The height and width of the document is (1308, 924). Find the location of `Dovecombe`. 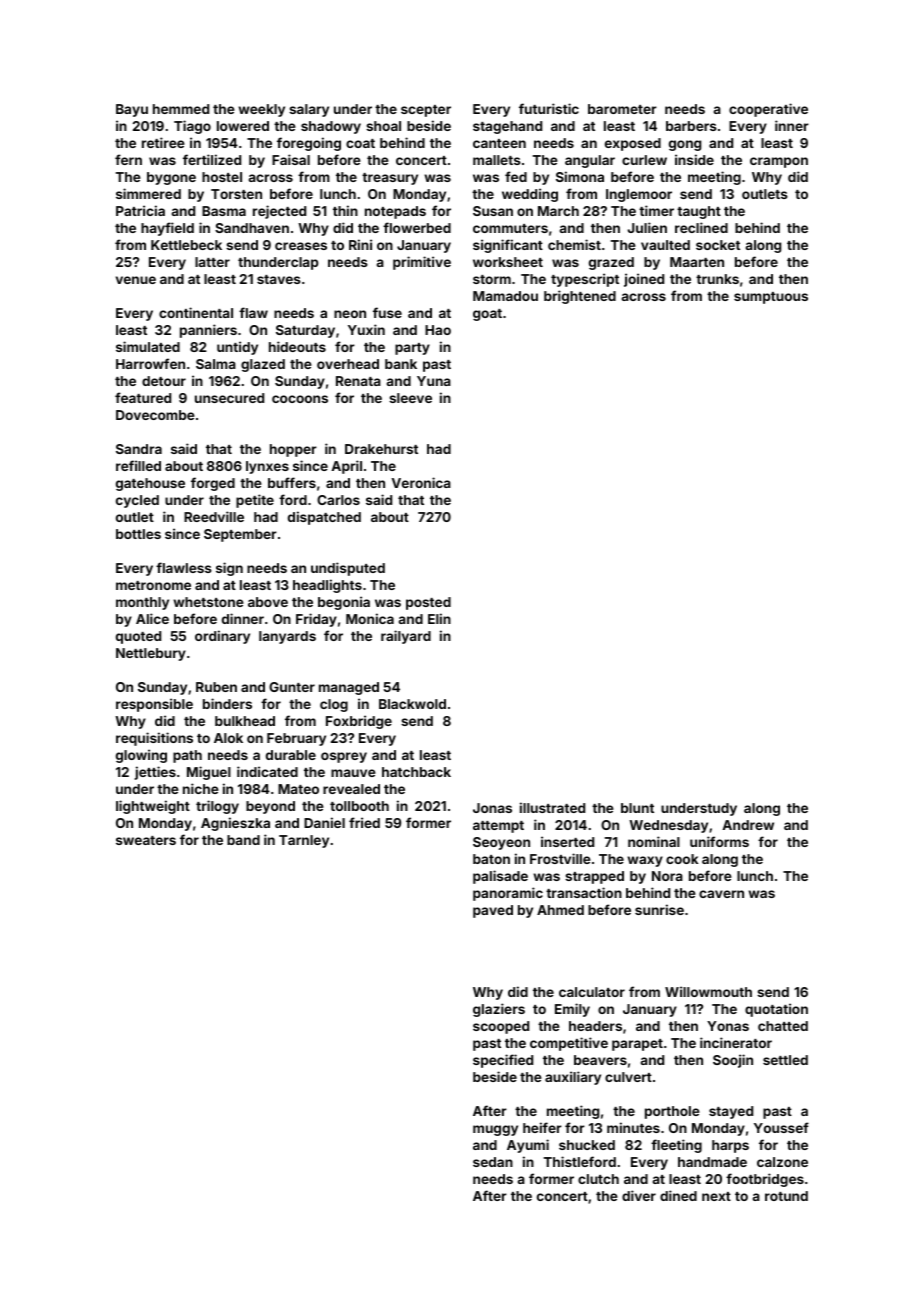

Dovecombe is located at coordinates (155, 415).
